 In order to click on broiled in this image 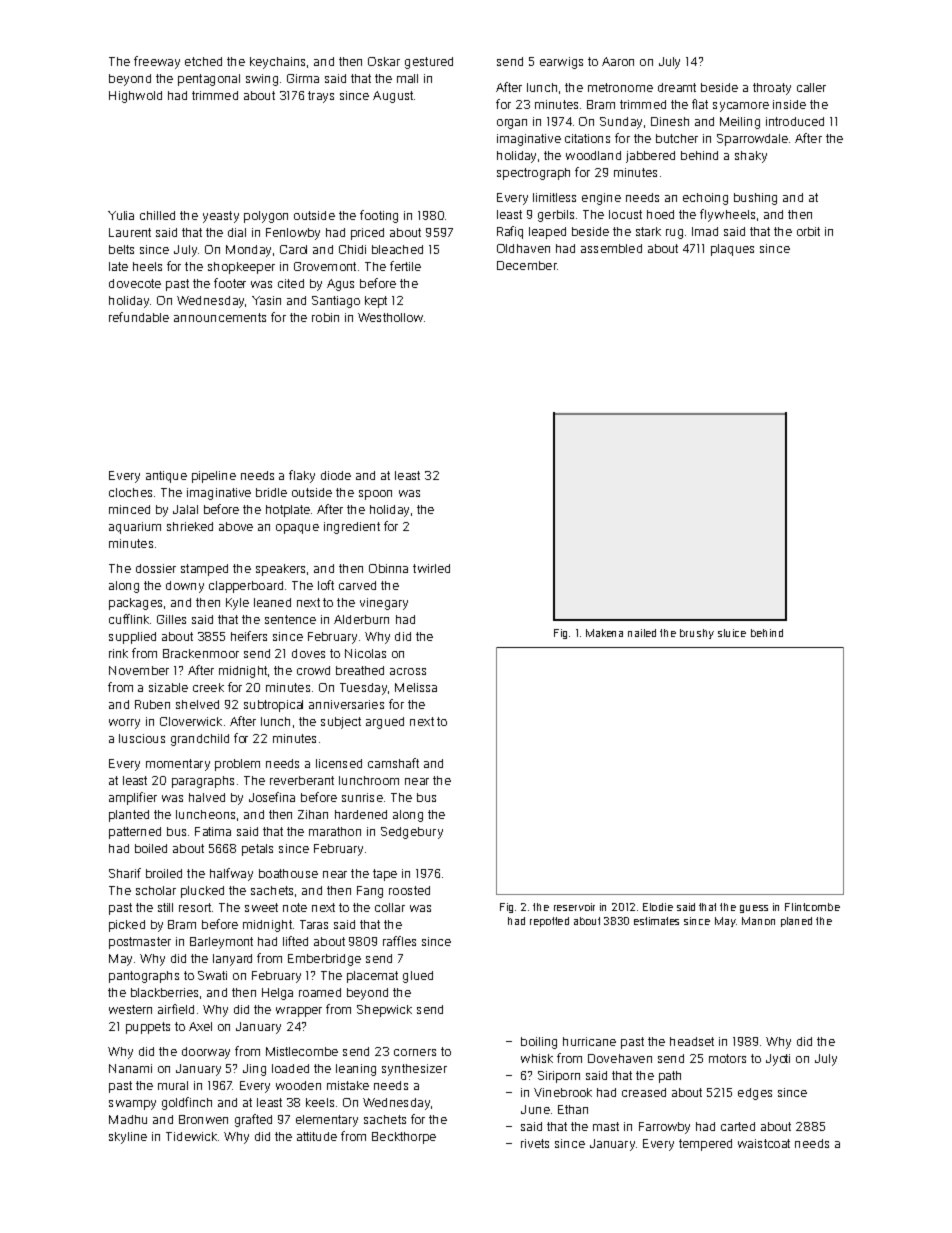, I will do `click(164, 873)`.
